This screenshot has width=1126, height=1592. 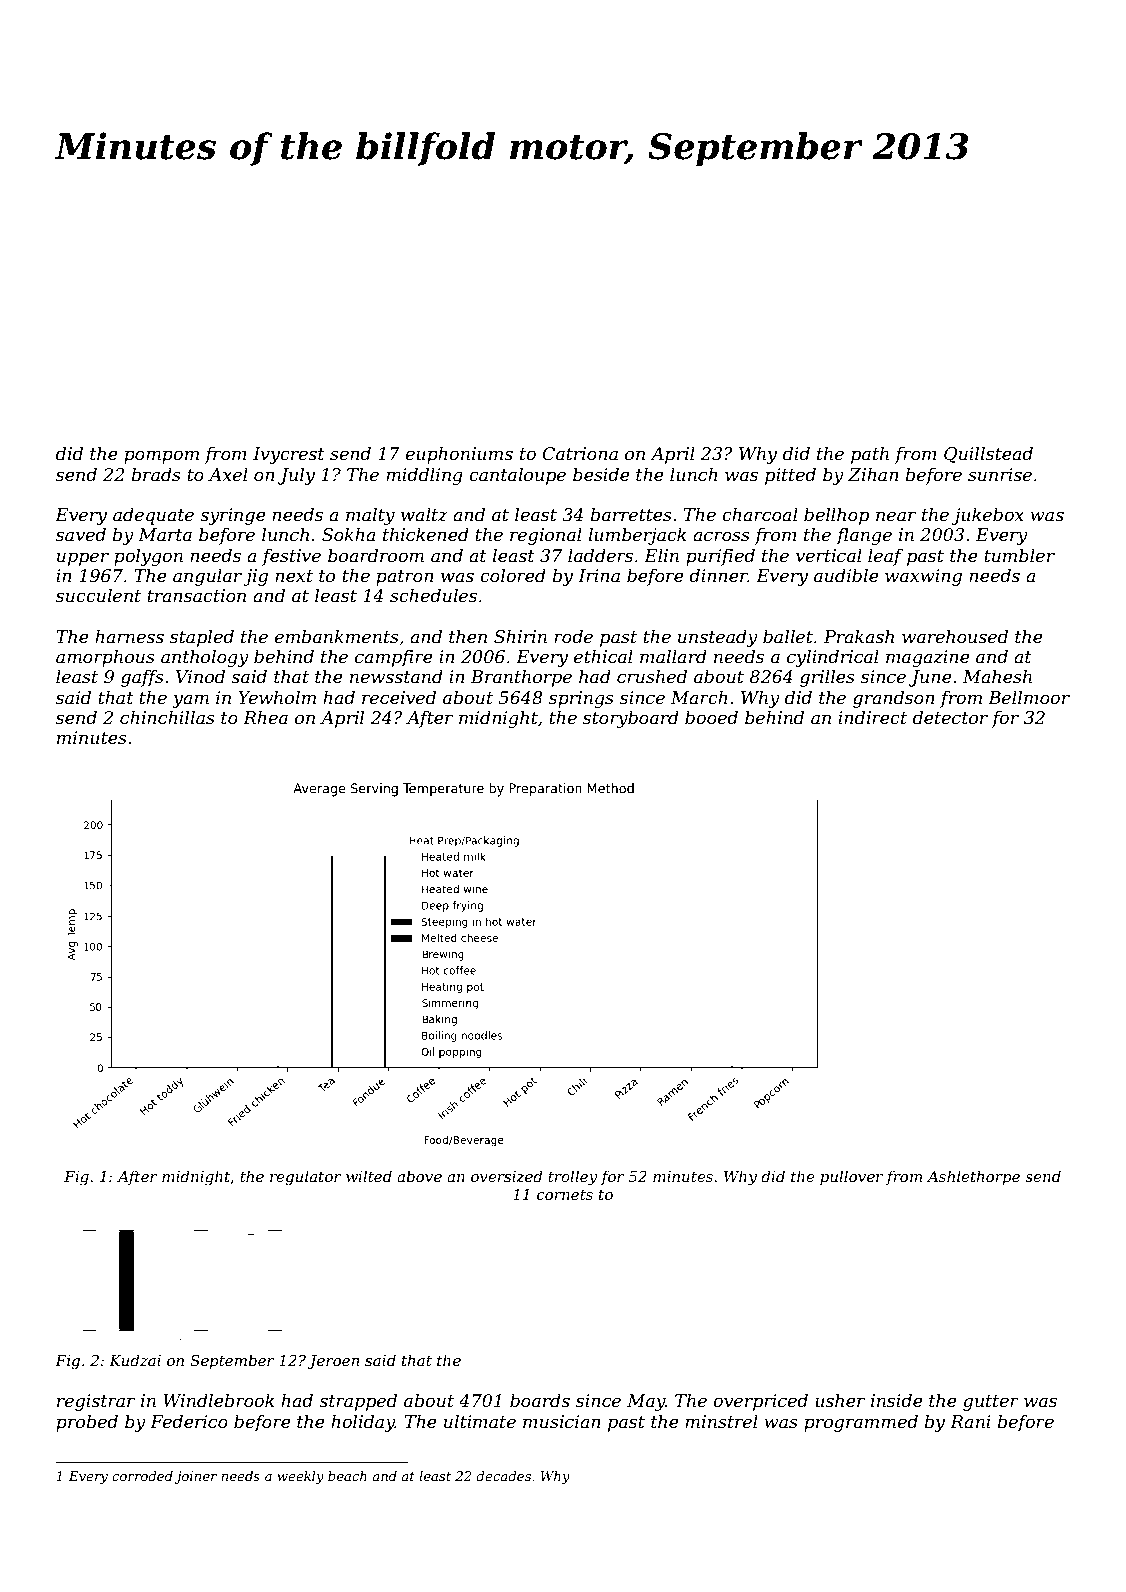 What do you see at coordinates (135, 1360) in the screenshot?
I see `Kudzai` at bounding box center [135, 1360].
